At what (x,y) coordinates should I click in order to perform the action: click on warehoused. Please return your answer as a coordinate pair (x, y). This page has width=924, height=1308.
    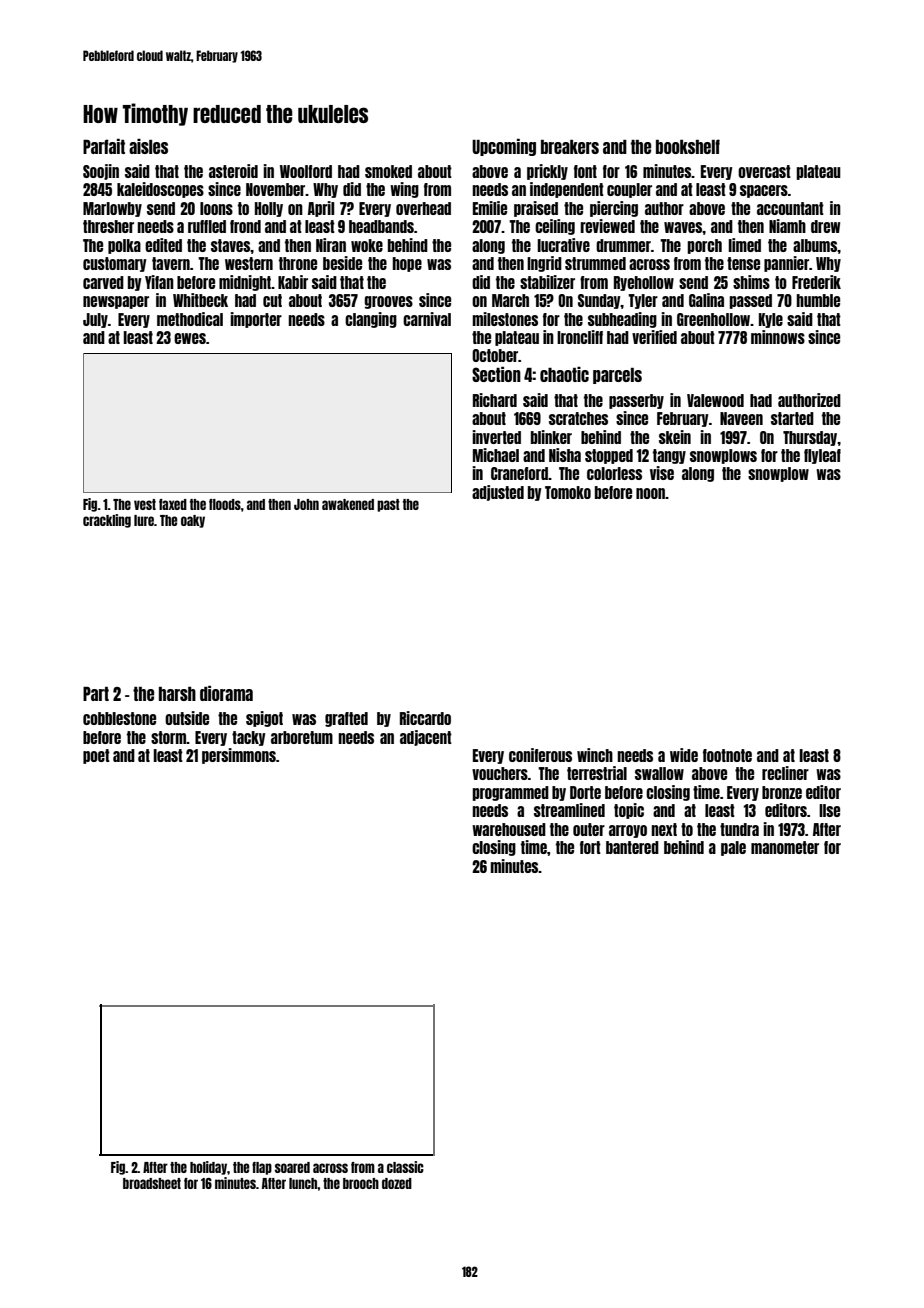
    Looking at the image, I should click on (509, 829).
